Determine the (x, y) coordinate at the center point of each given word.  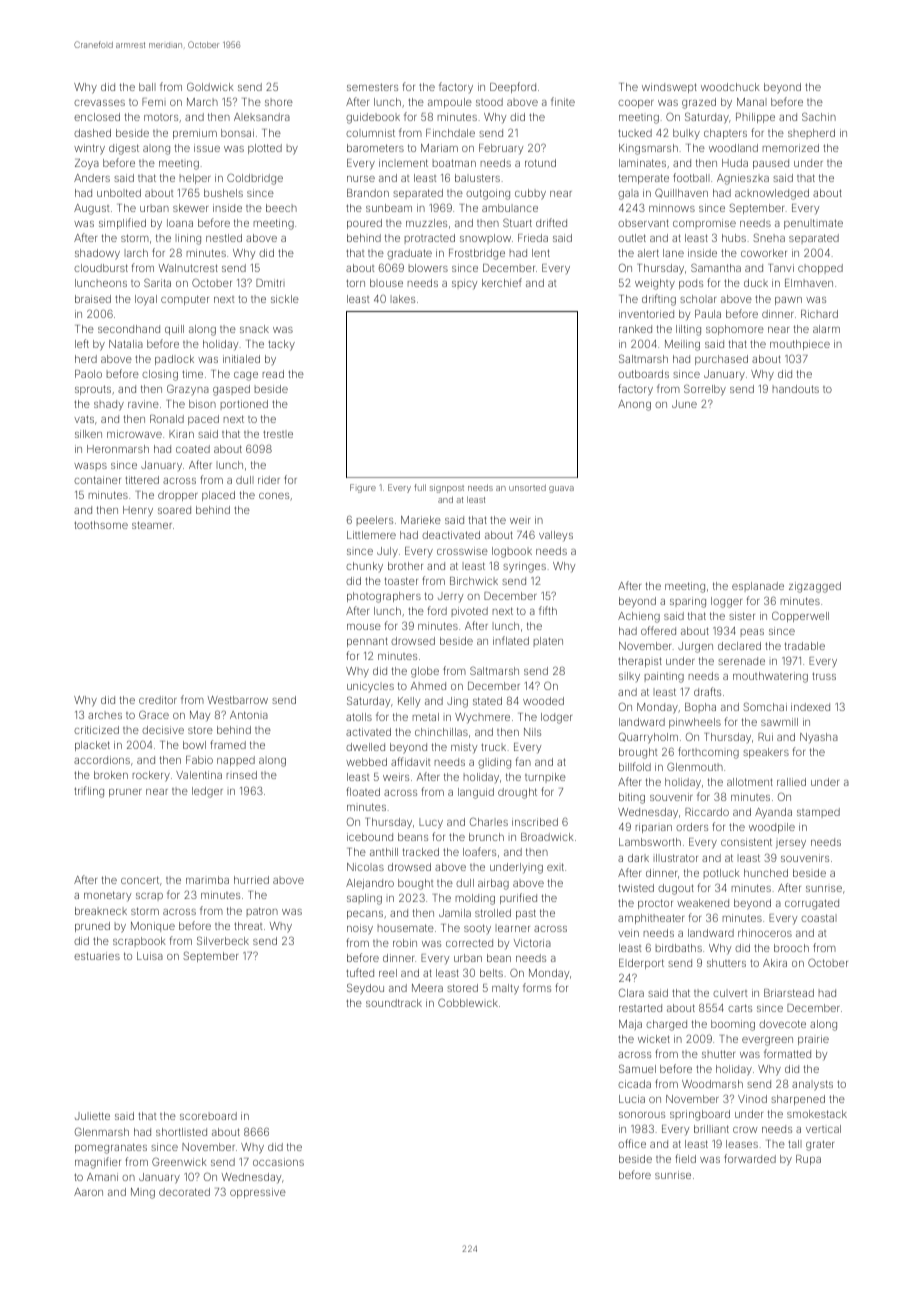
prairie (813, 1040)
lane (673, 253)
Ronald (167, 419)
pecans (365, 915)
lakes (403, 299)
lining (188, 239)
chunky (364, 567)
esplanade (758, 587)
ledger (207, 792)
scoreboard (208, 1116)
